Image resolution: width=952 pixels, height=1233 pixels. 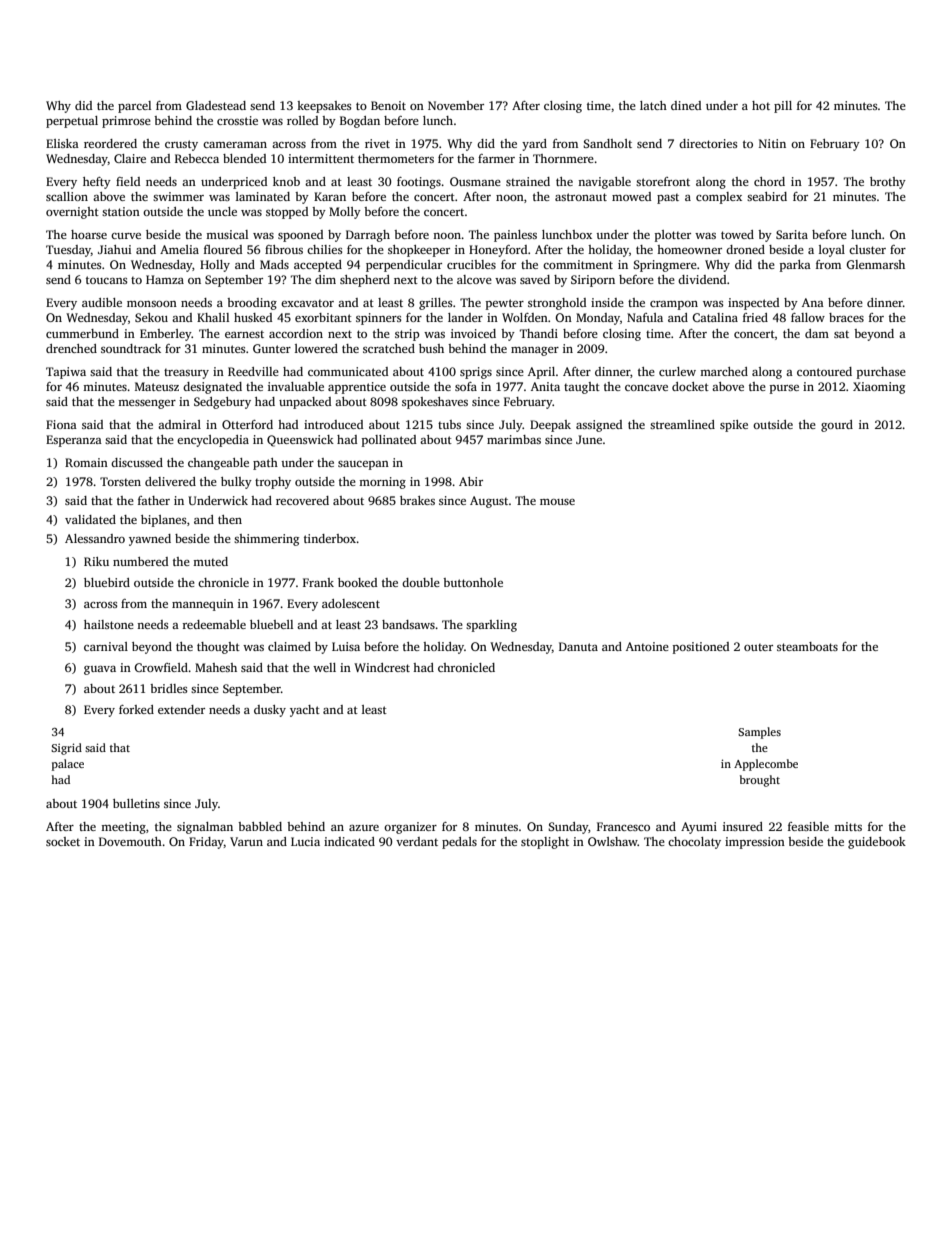 What do you see at coordinates (653, 105) in the page?
I see `latch` at bounding box center [653, 105].
